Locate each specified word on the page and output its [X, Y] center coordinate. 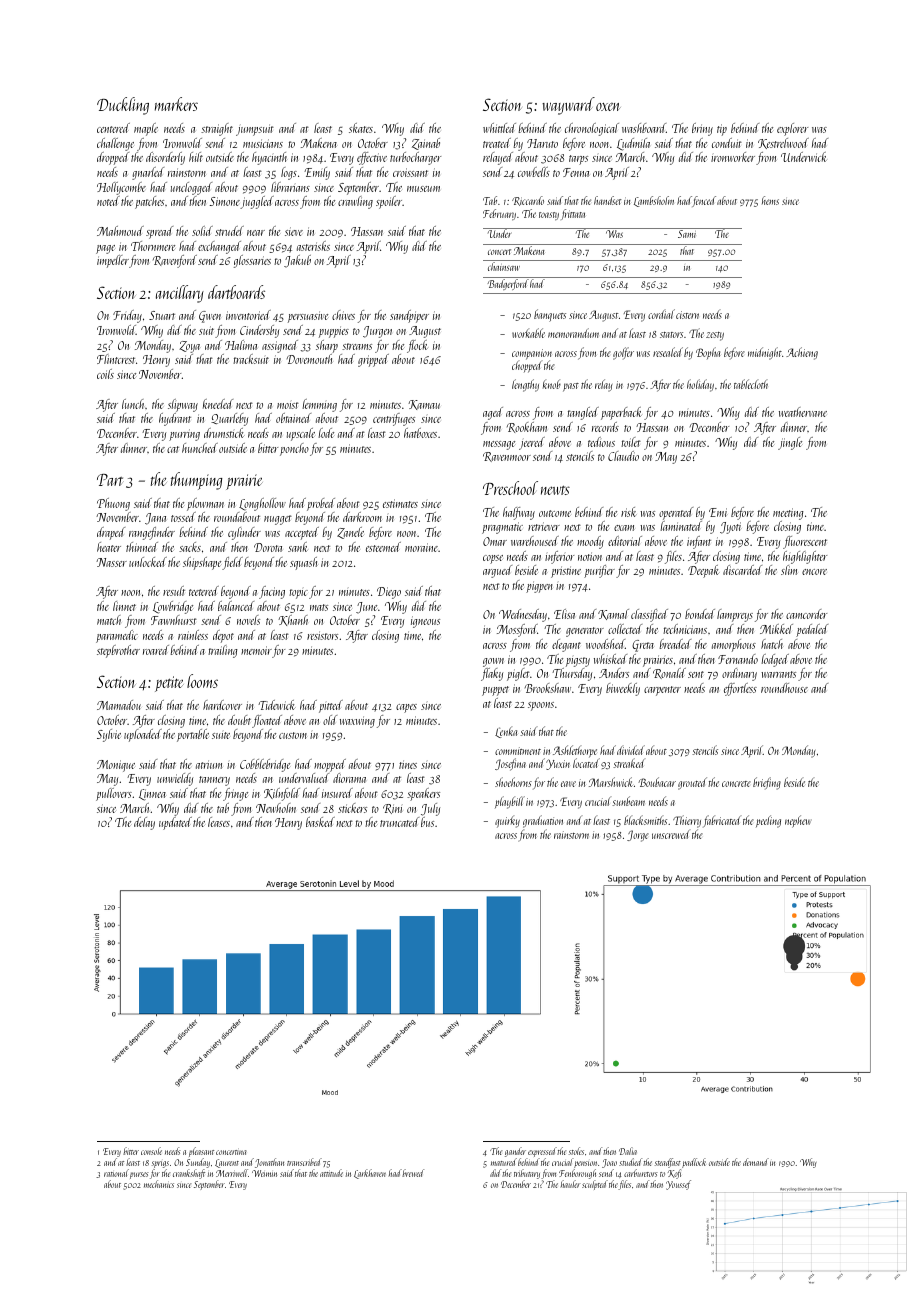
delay [144, 823]
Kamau [424, 405]
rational [116, 1173]
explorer [792, 129]
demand [756, 1162]
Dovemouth [309, 359]
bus [427, 822]
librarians [290, 187]
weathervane [803, 412]
